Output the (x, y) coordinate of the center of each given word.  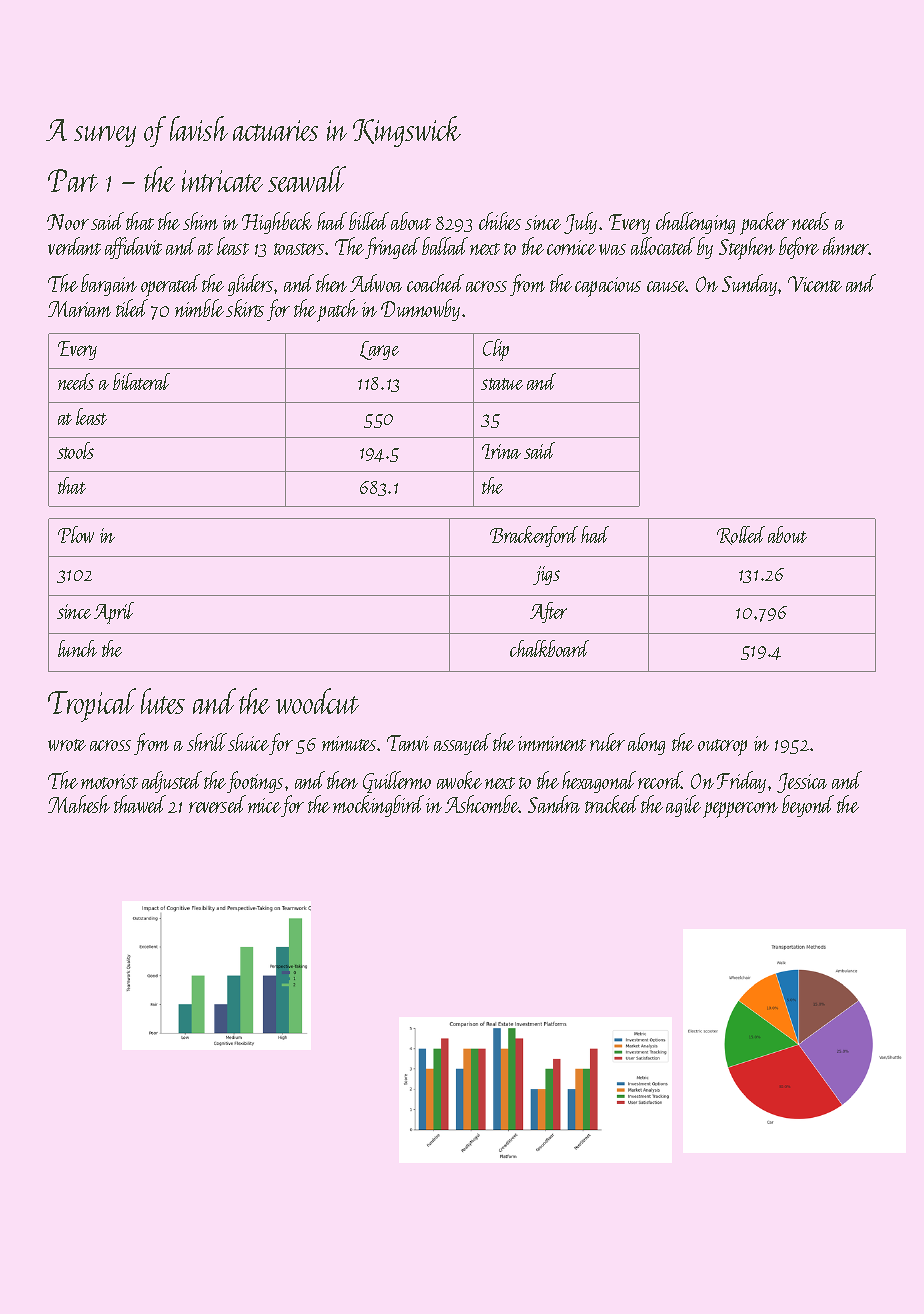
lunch (77, 648)
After (548, 612)
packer (764, 223)
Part (73, 180)
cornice (571, 247)
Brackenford (534, 536)
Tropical (92, 705)
